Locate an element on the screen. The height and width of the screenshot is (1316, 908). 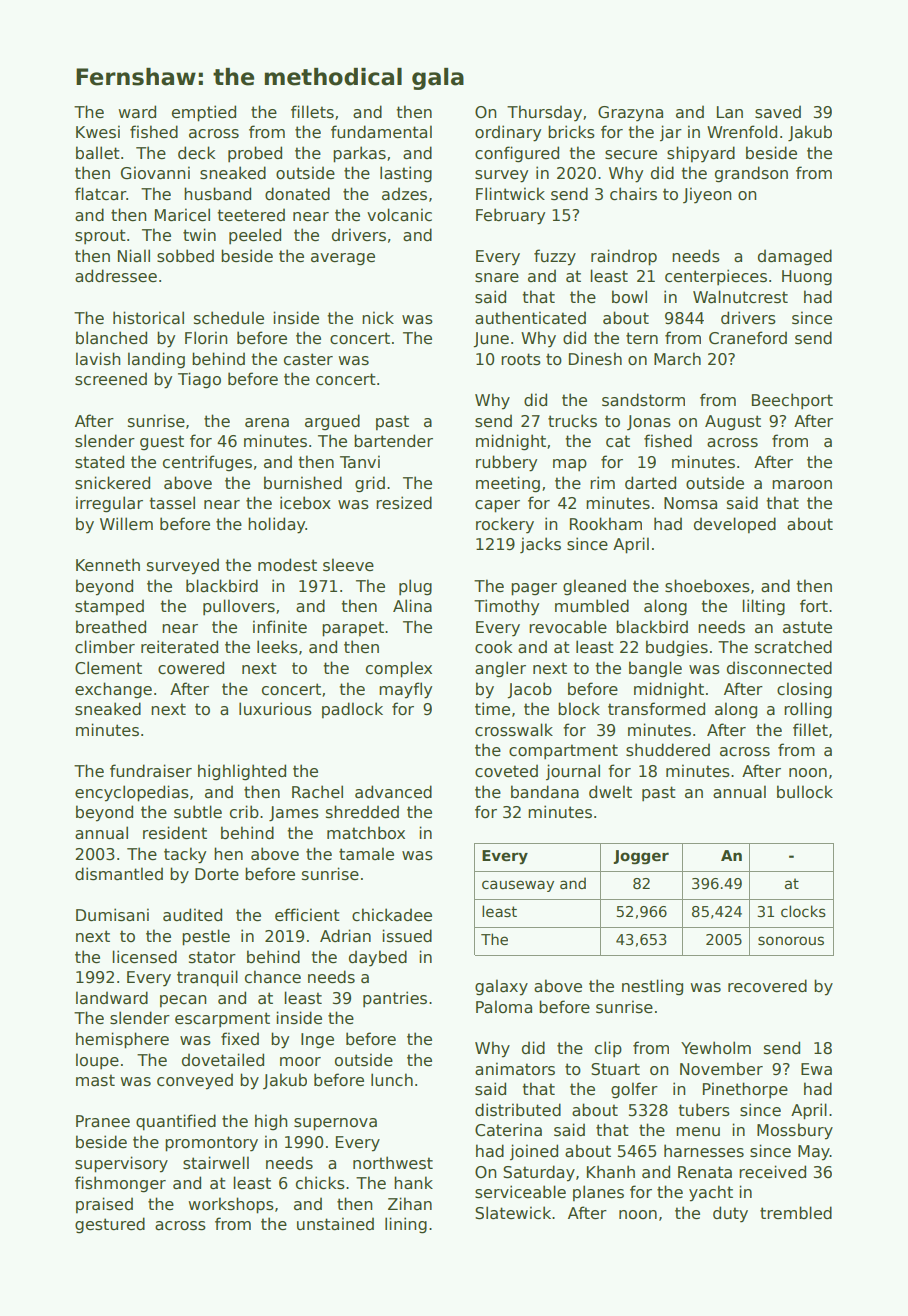
emptied is located at coordinates (204, 113).
